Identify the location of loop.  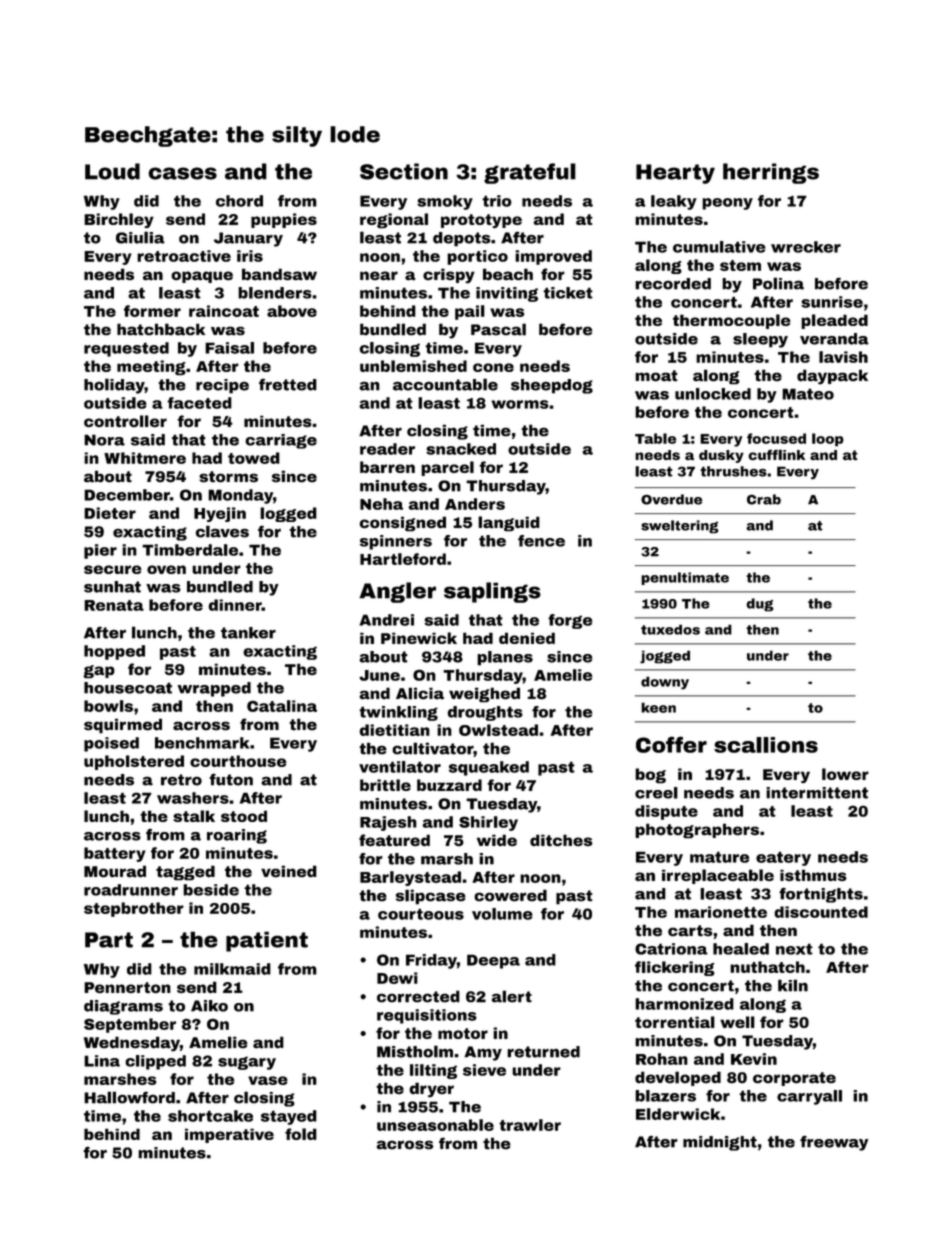
(828, 440).
